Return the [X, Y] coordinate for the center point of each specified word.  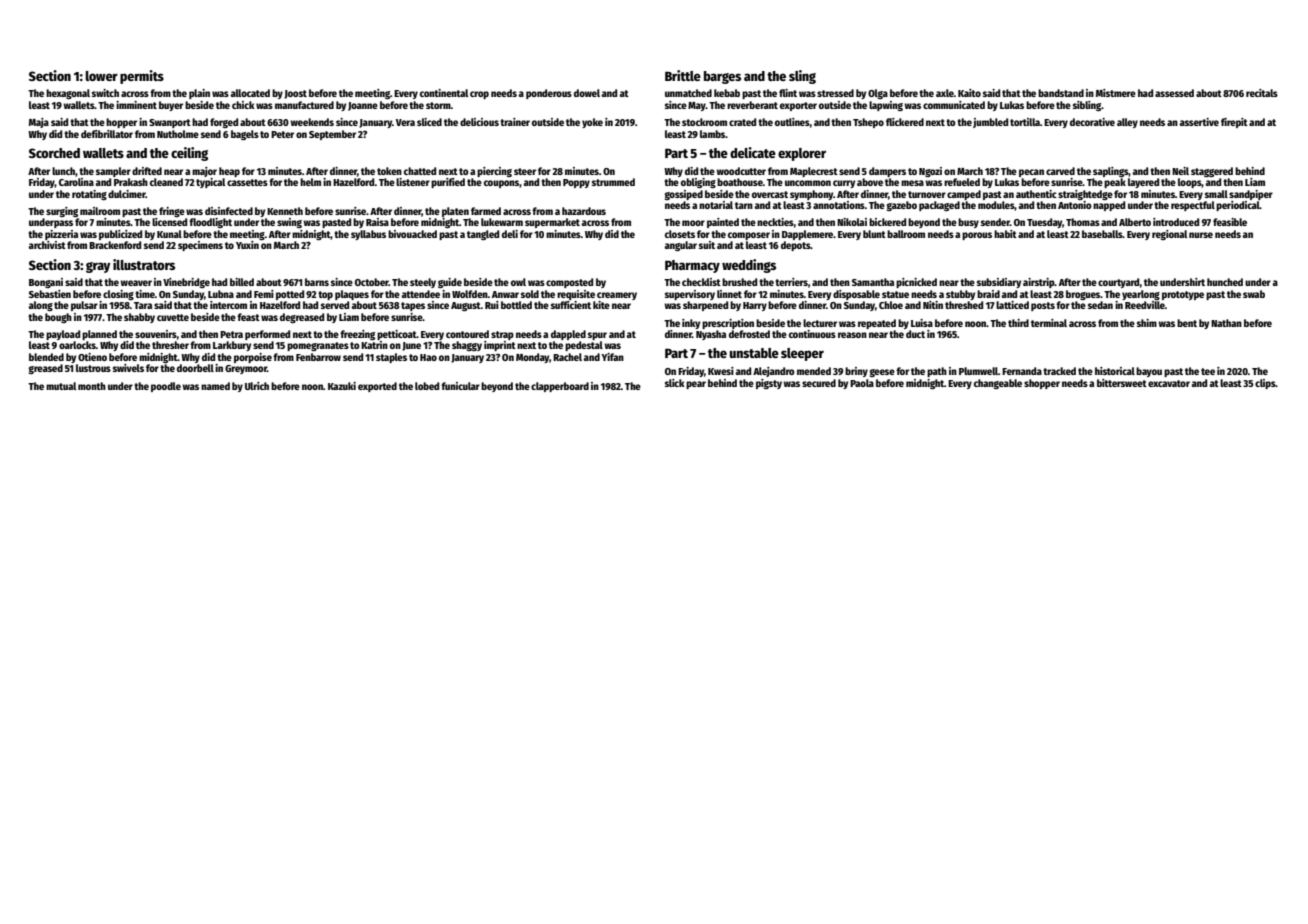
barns [317, 282]
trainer [515, 122]
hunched [1225, 282]
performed [267, 335]
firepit [1234, 123]
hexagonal [68, 94]
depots [796, 246]
